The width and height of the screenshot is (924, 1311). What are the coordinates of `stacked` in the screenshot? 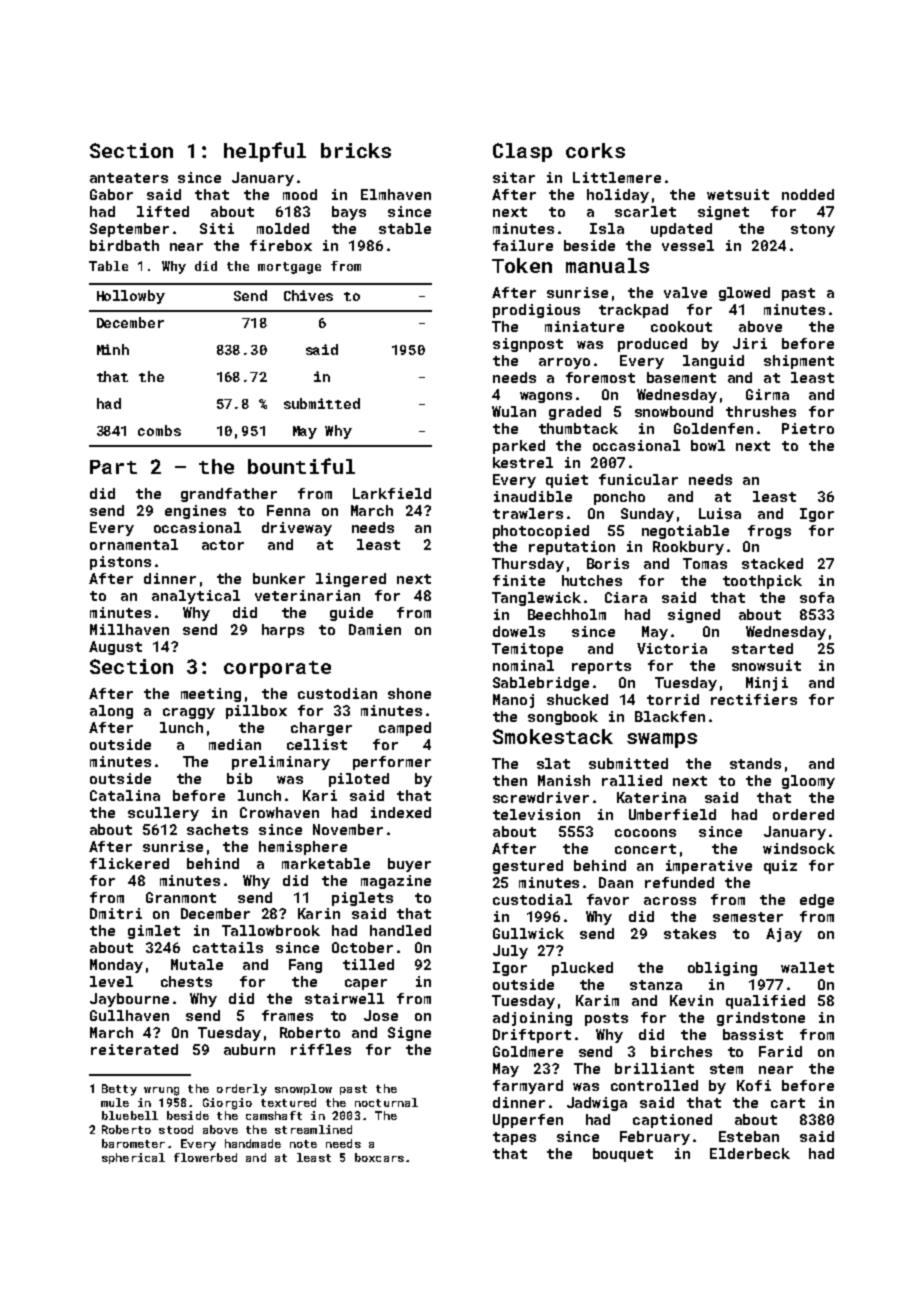 It's located at (772, 563).
